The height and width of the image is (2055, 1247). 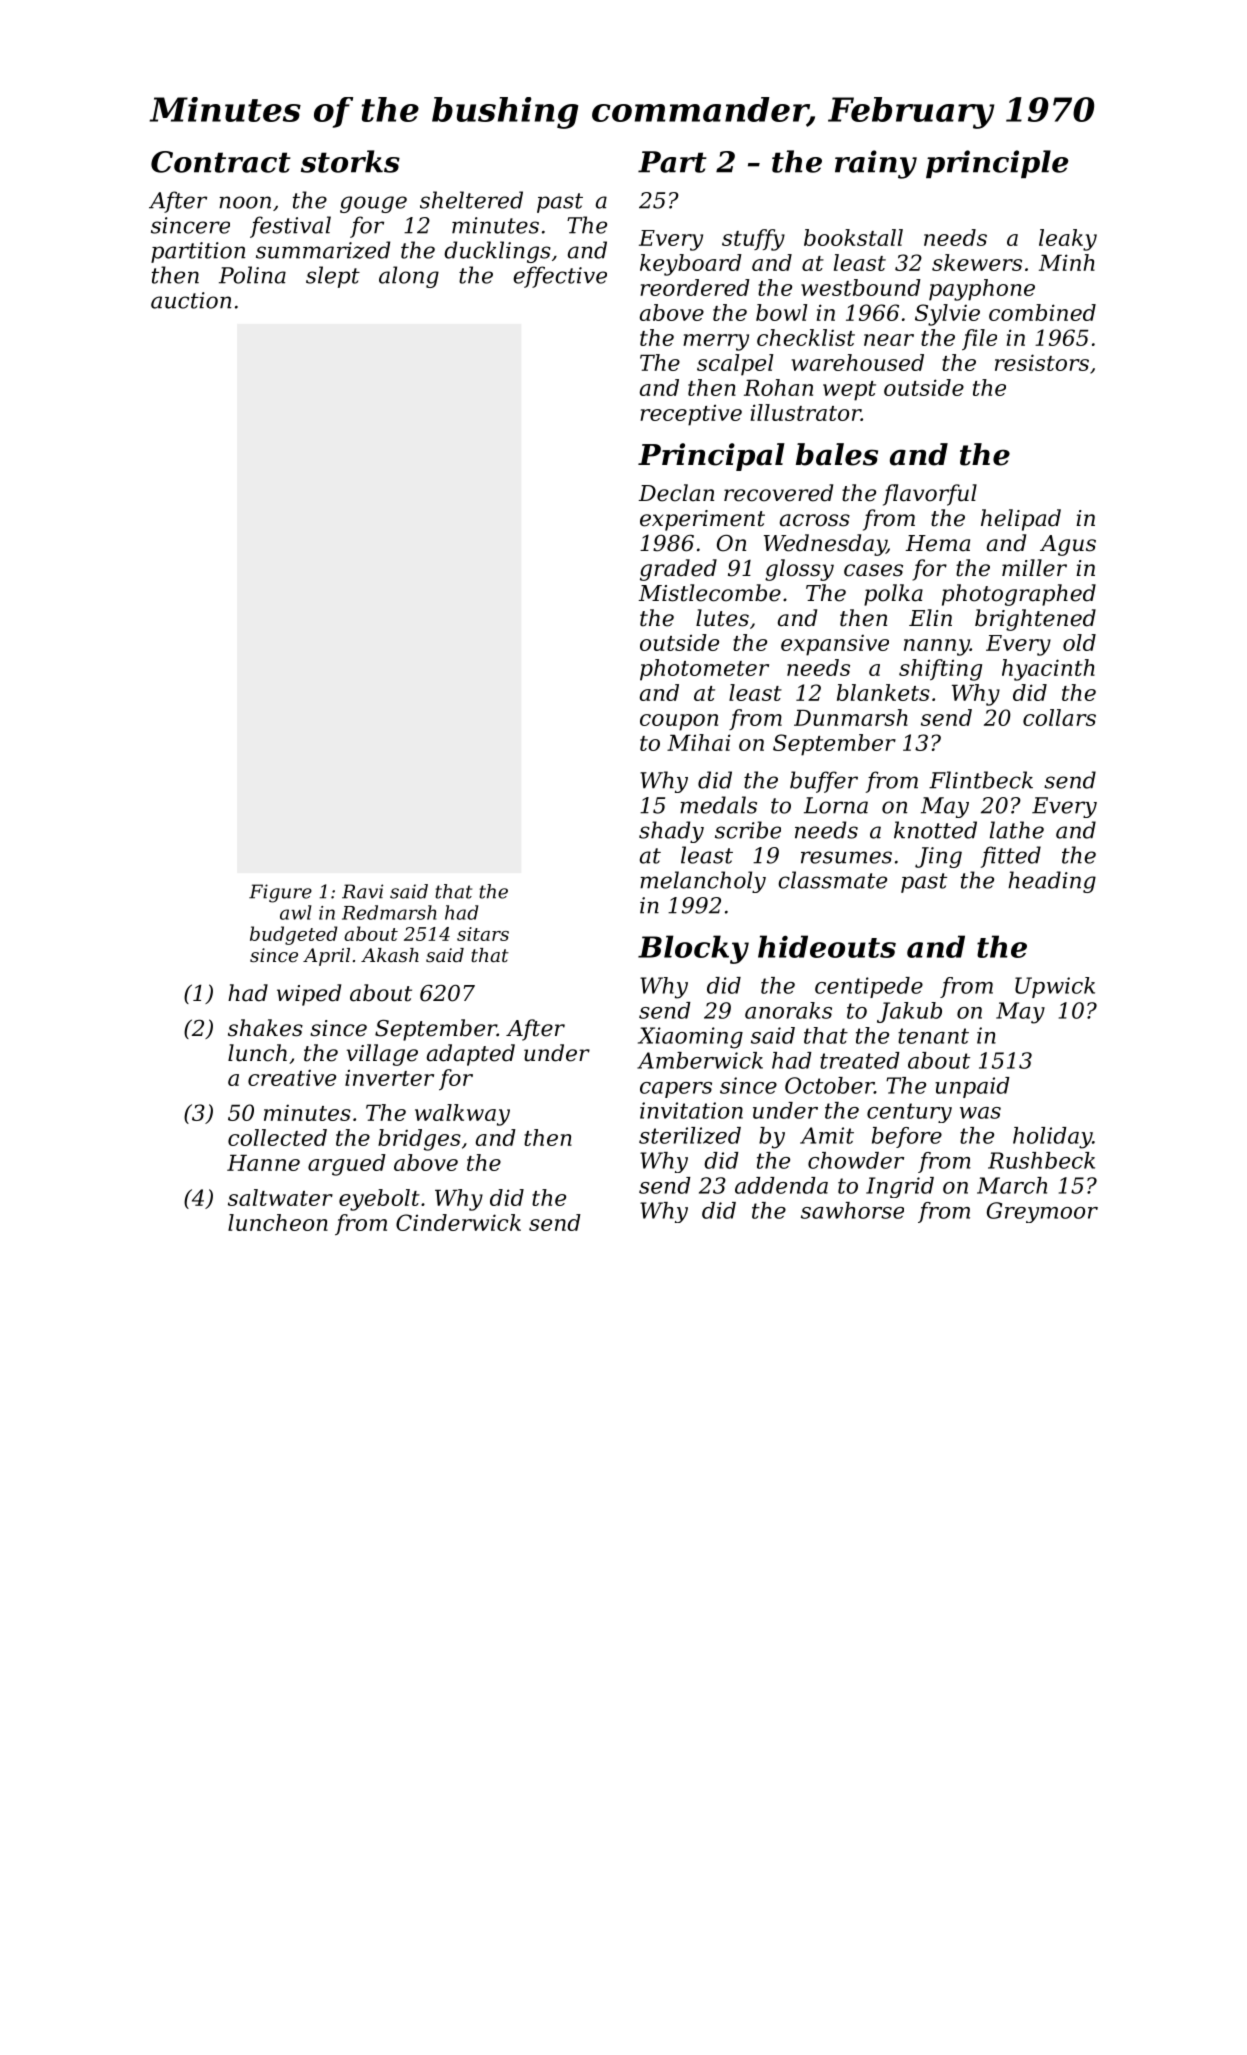 I want to click on Figure, so click(x=280, y=893).
